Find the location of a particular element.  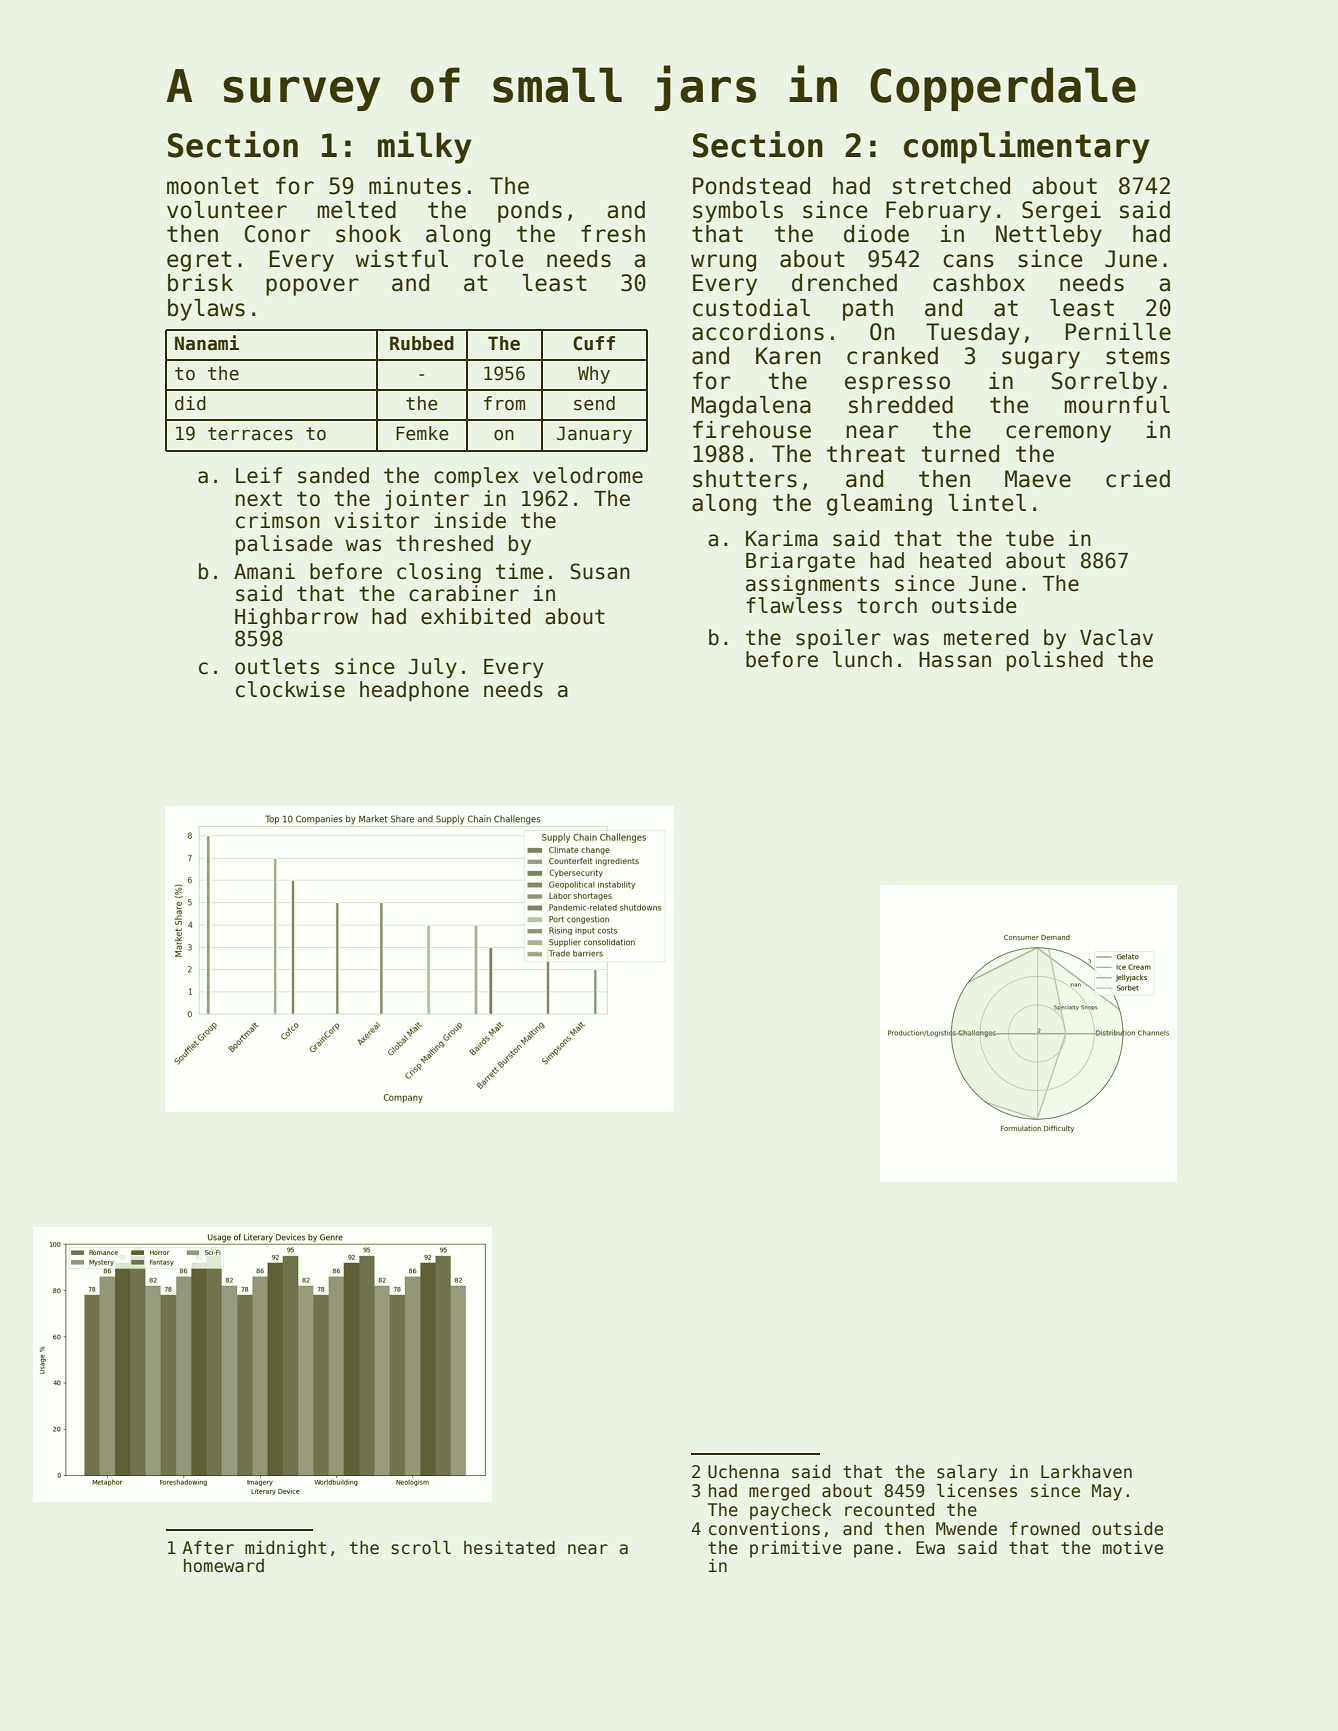

conventions is located at coordinates (764, 1529).
